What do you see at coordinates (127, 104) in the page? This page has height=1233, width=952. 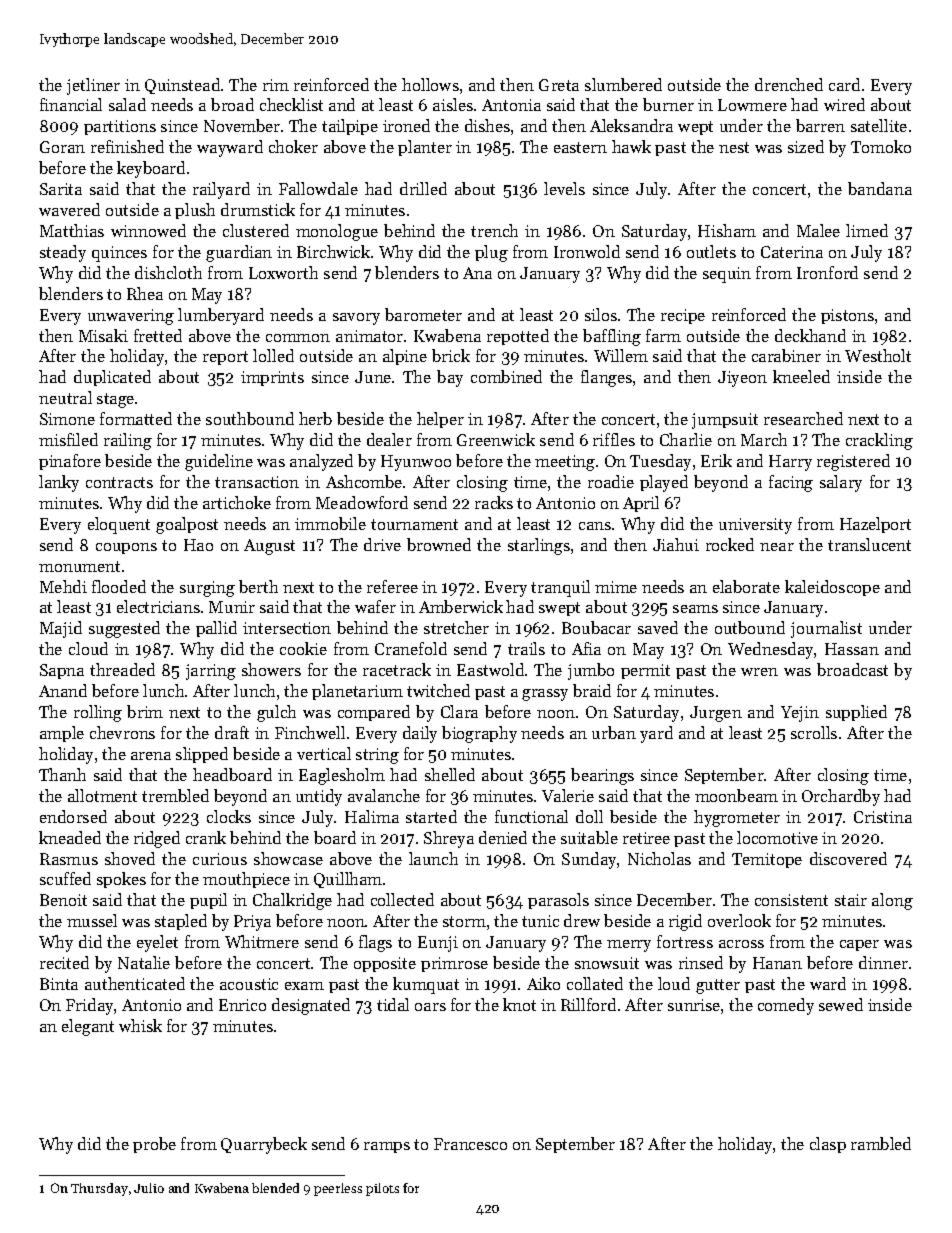 I see `salad` at bounding box center [127, 104].
